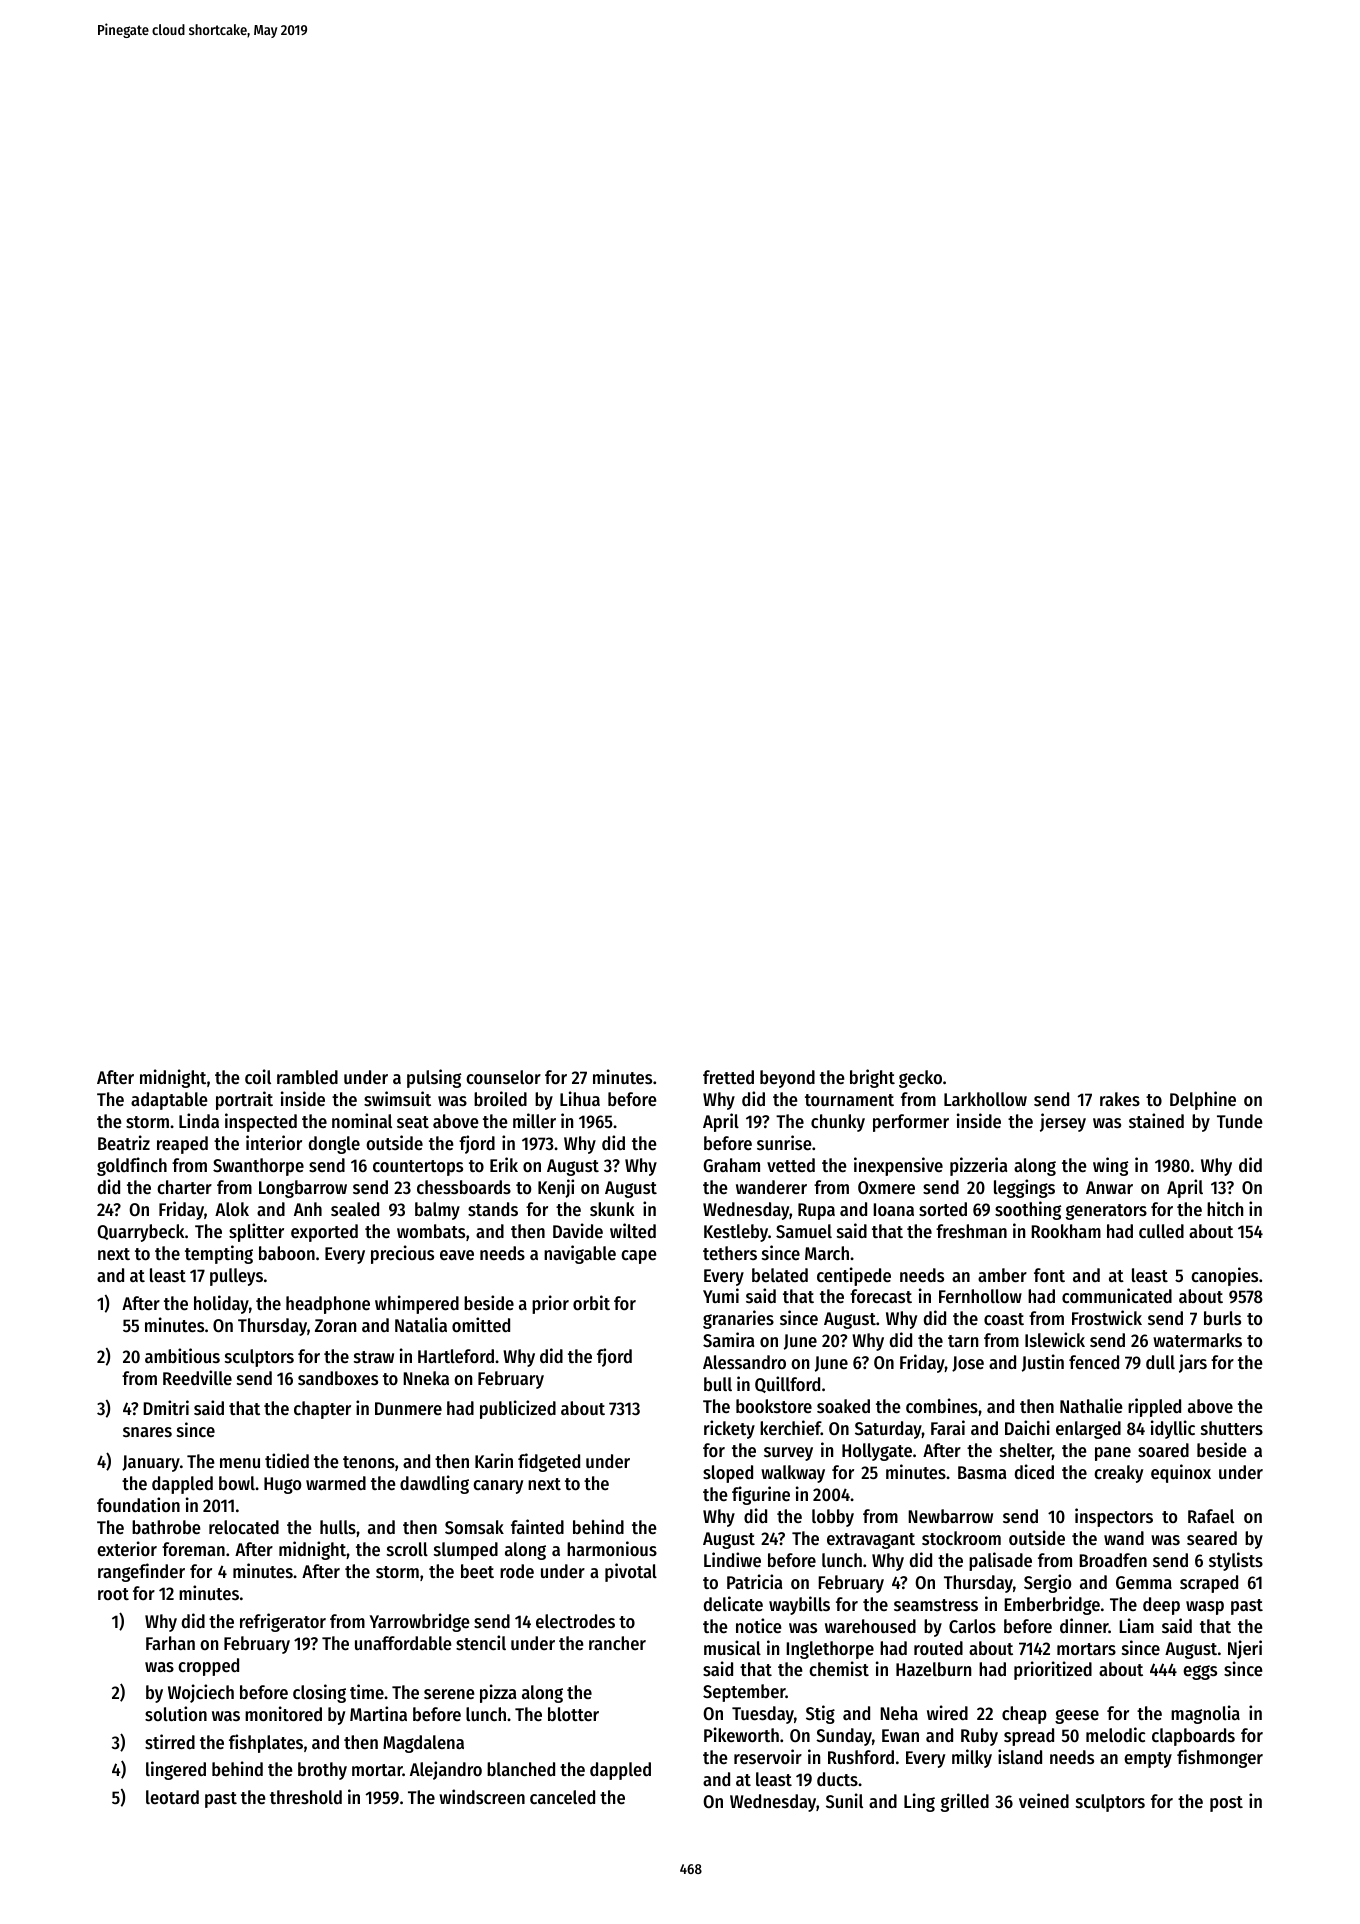 Image resolution: width=1360 pixels, height=1924 pixels. What do you see at coordinates (591, 1302) in the screenshot?
I see `orbit` at bounding box center [591, 1302].
